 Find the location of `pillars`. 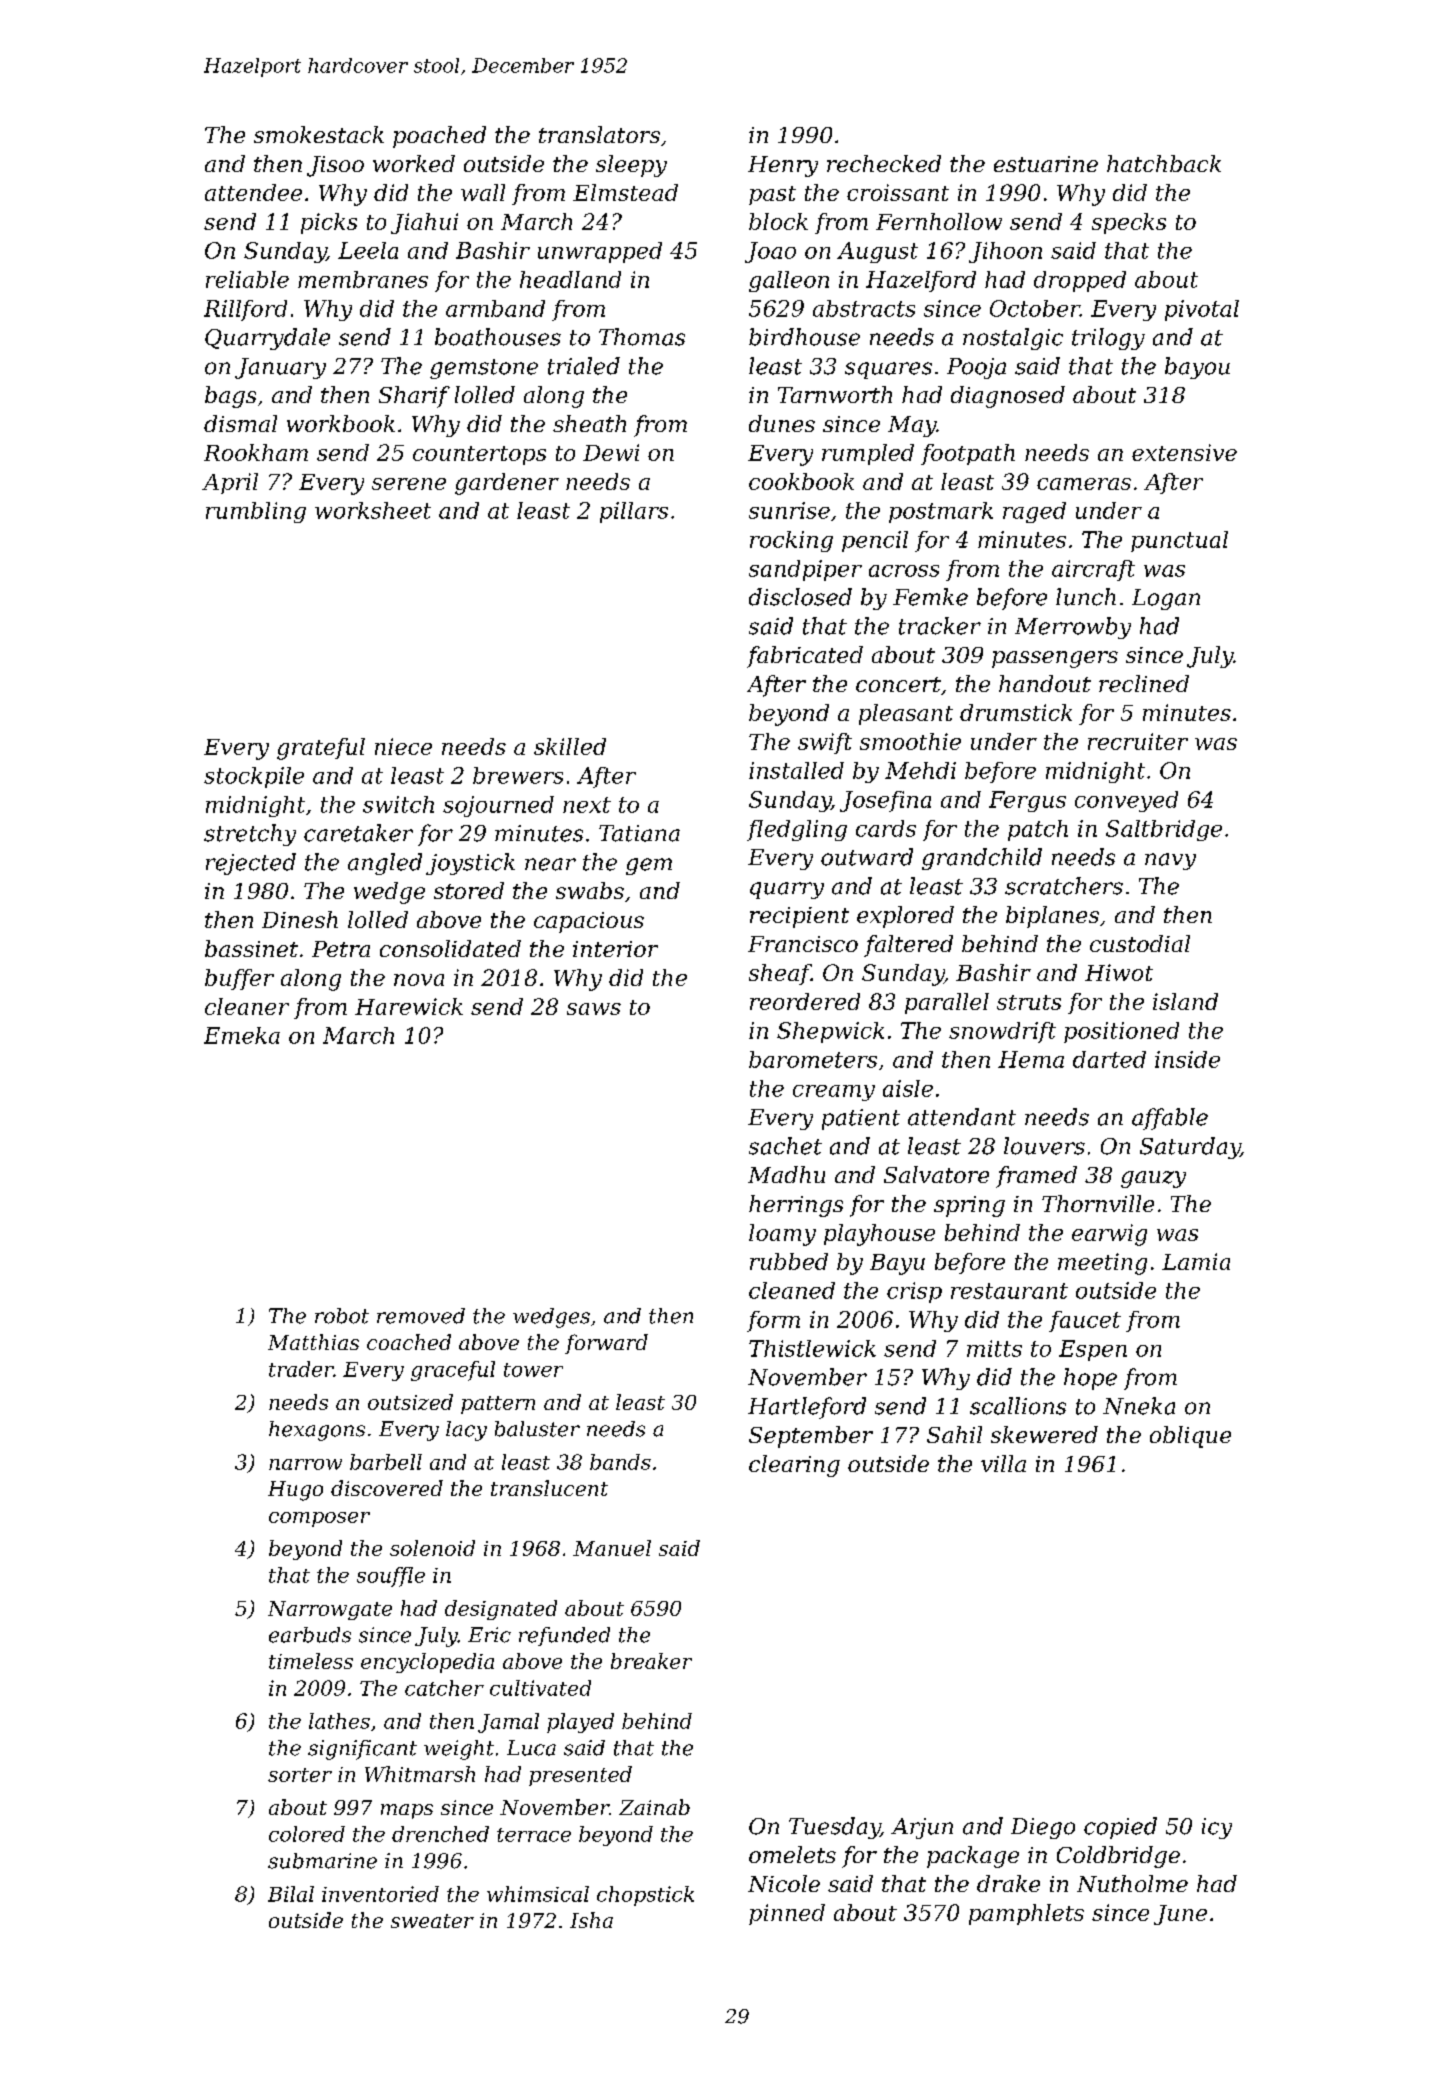

pillars is located at coordinates (634, 512).
